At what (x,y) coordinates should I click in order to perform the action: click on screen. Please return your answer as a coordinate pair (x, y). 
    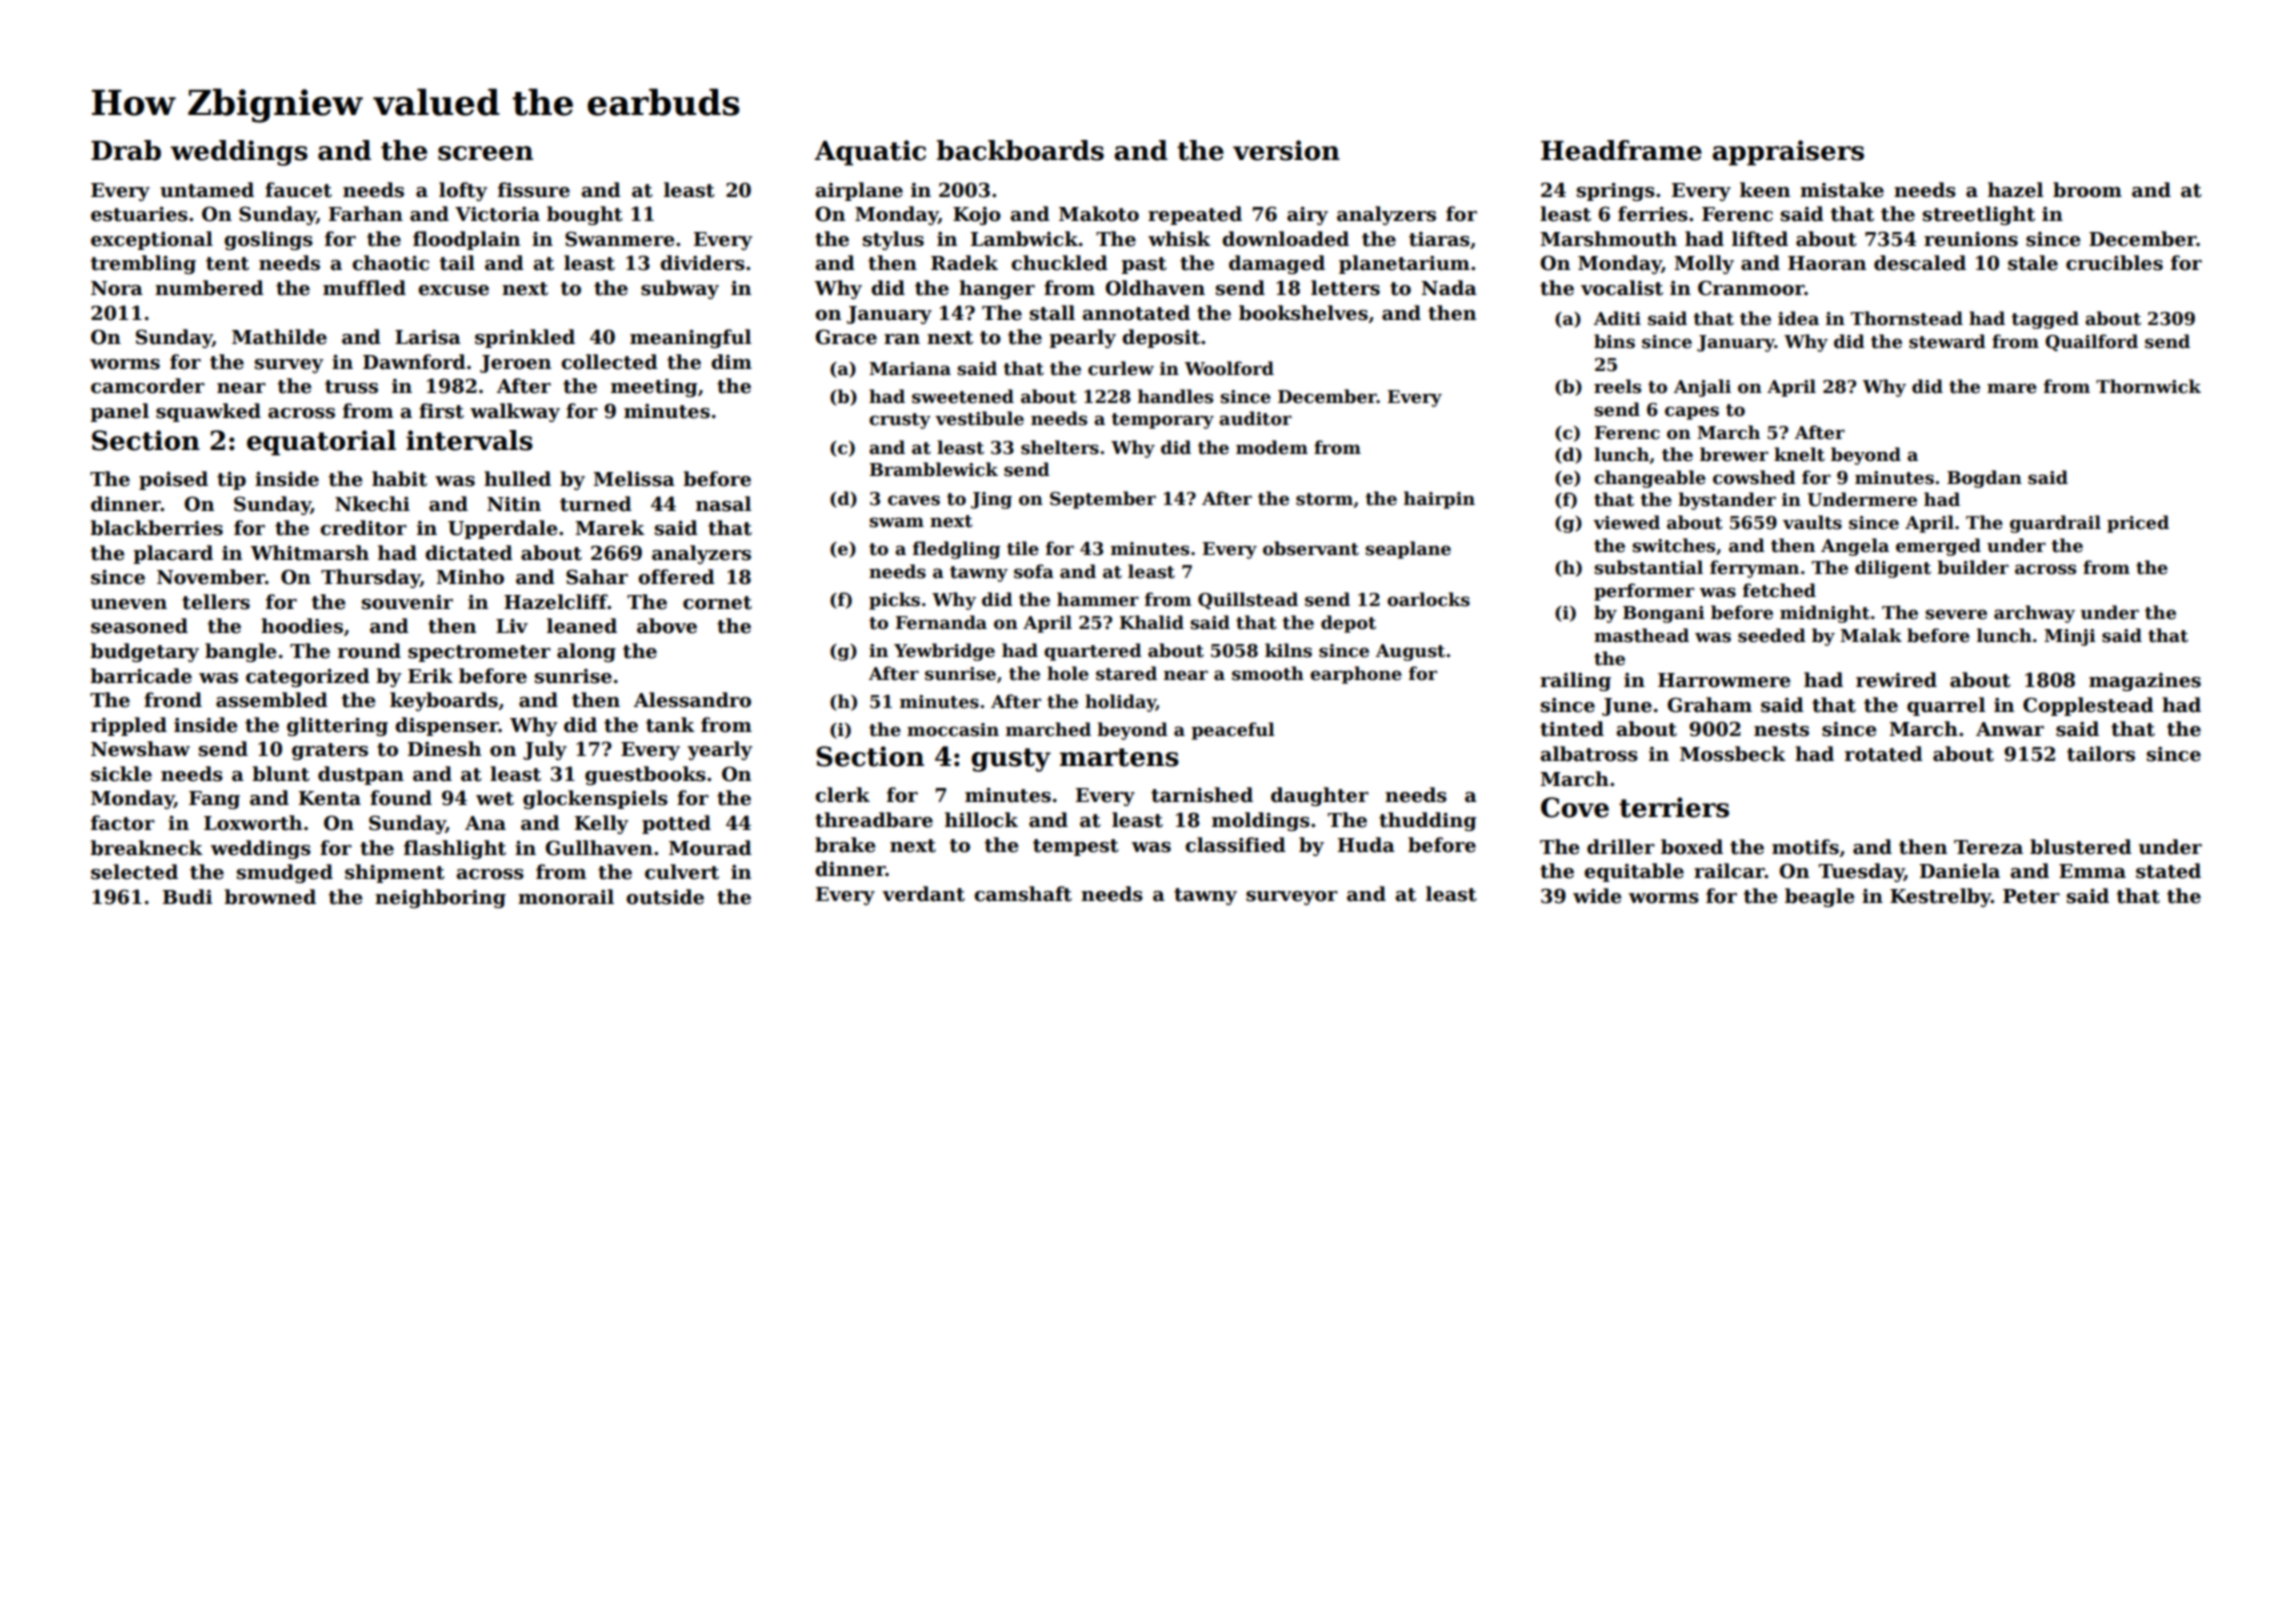
    Looking at the image, I should click on (485, 153).
